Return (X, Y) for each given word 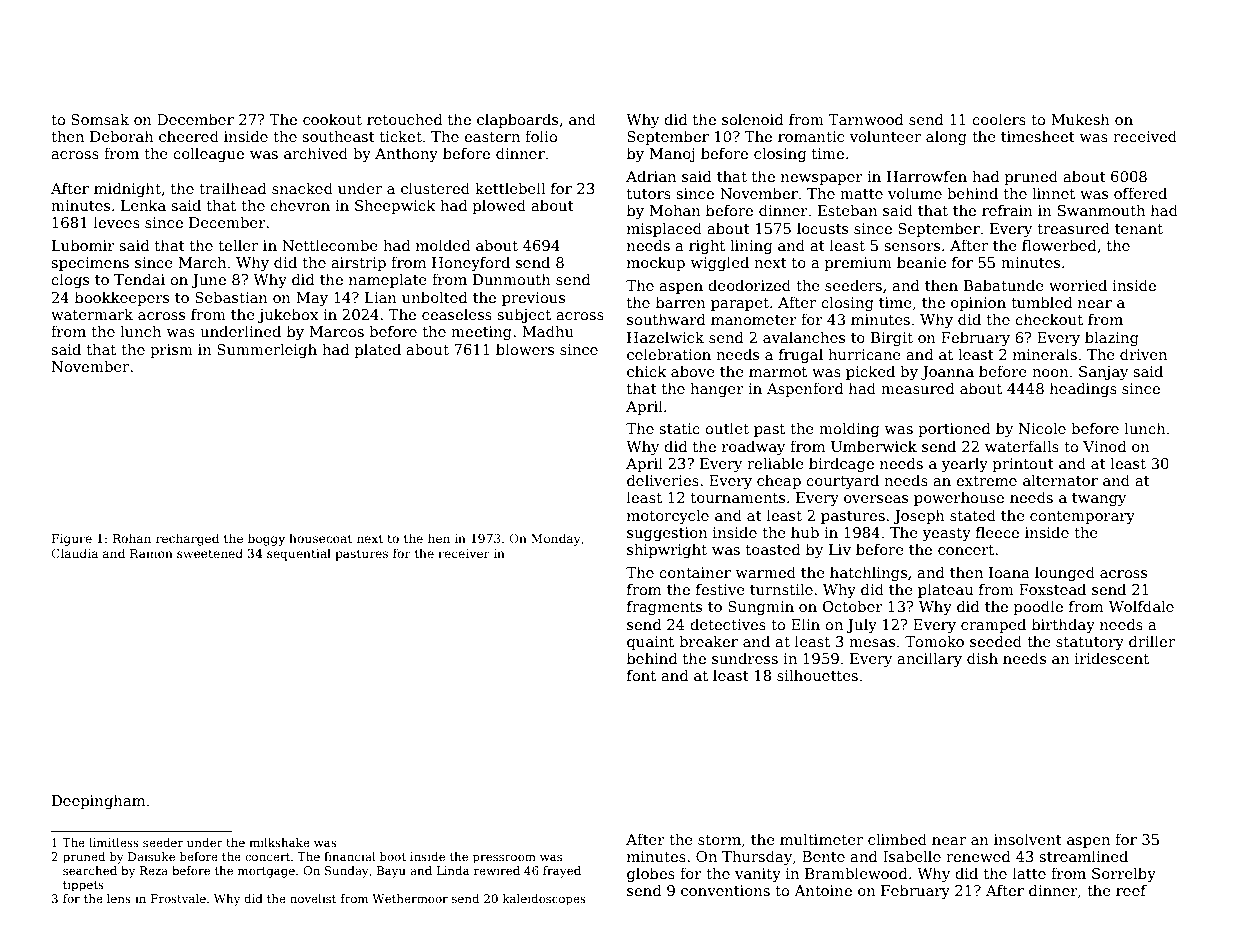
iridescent (1112, 658)
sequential (299, 554)
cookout (332, 119)
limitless (114, 842)
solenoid (753, 119)
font (641, 675)
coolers (999, 119)
